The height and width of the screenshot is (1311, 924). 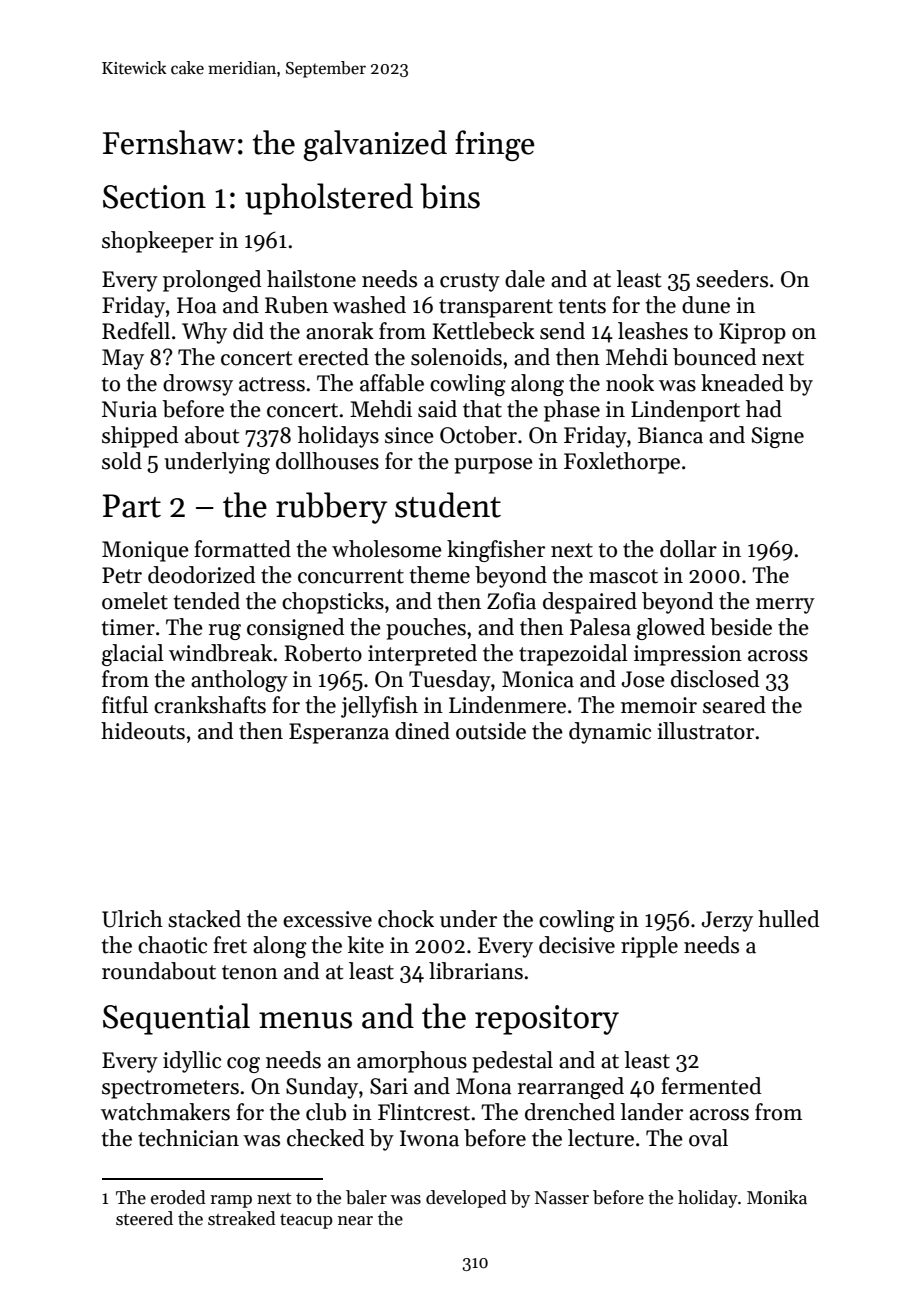 I want to click on Palesa, so click(x=600, y=627).
